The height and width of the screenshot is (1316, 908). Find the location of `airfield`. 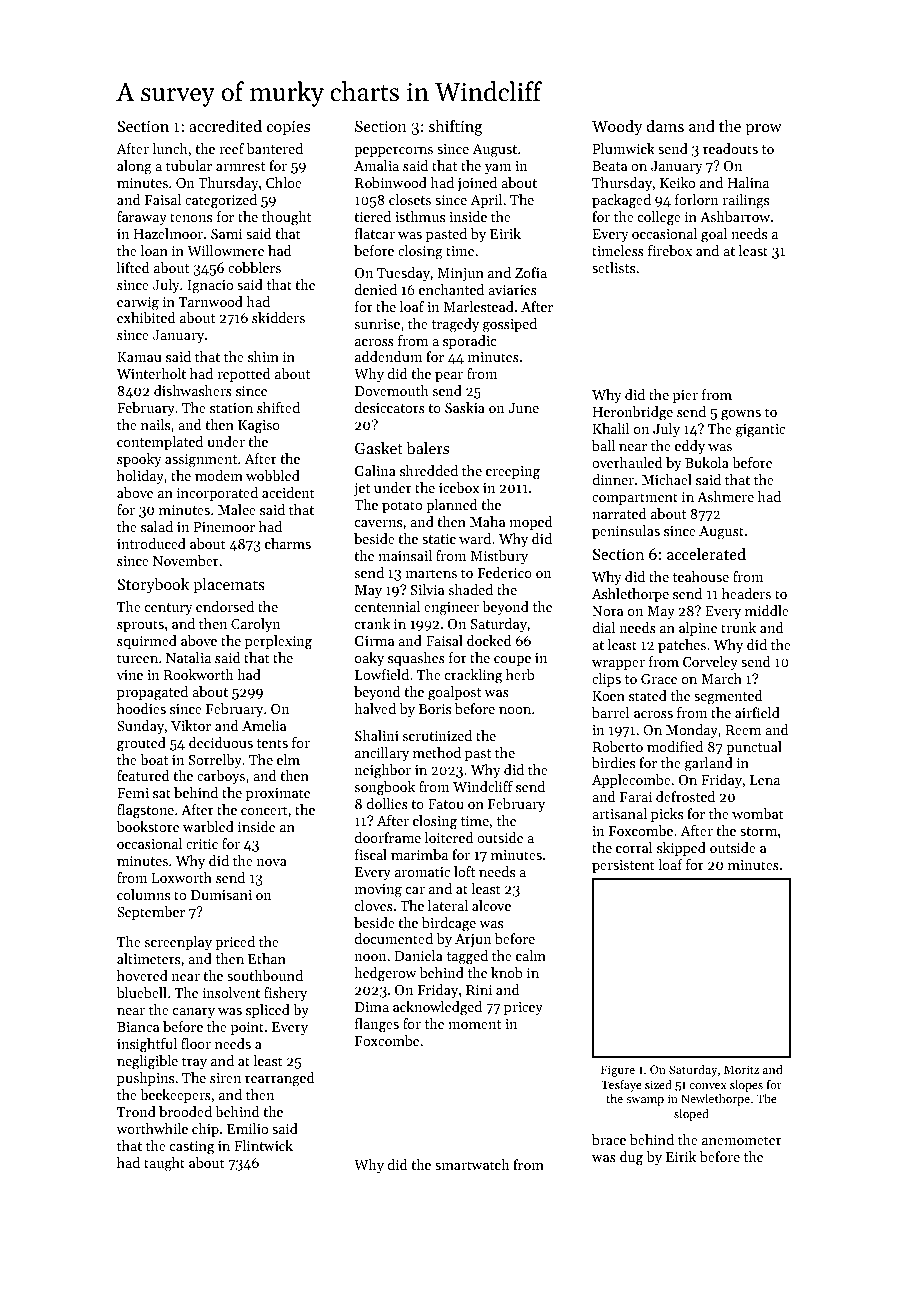

airfield is located at coordinates (757, 712).
